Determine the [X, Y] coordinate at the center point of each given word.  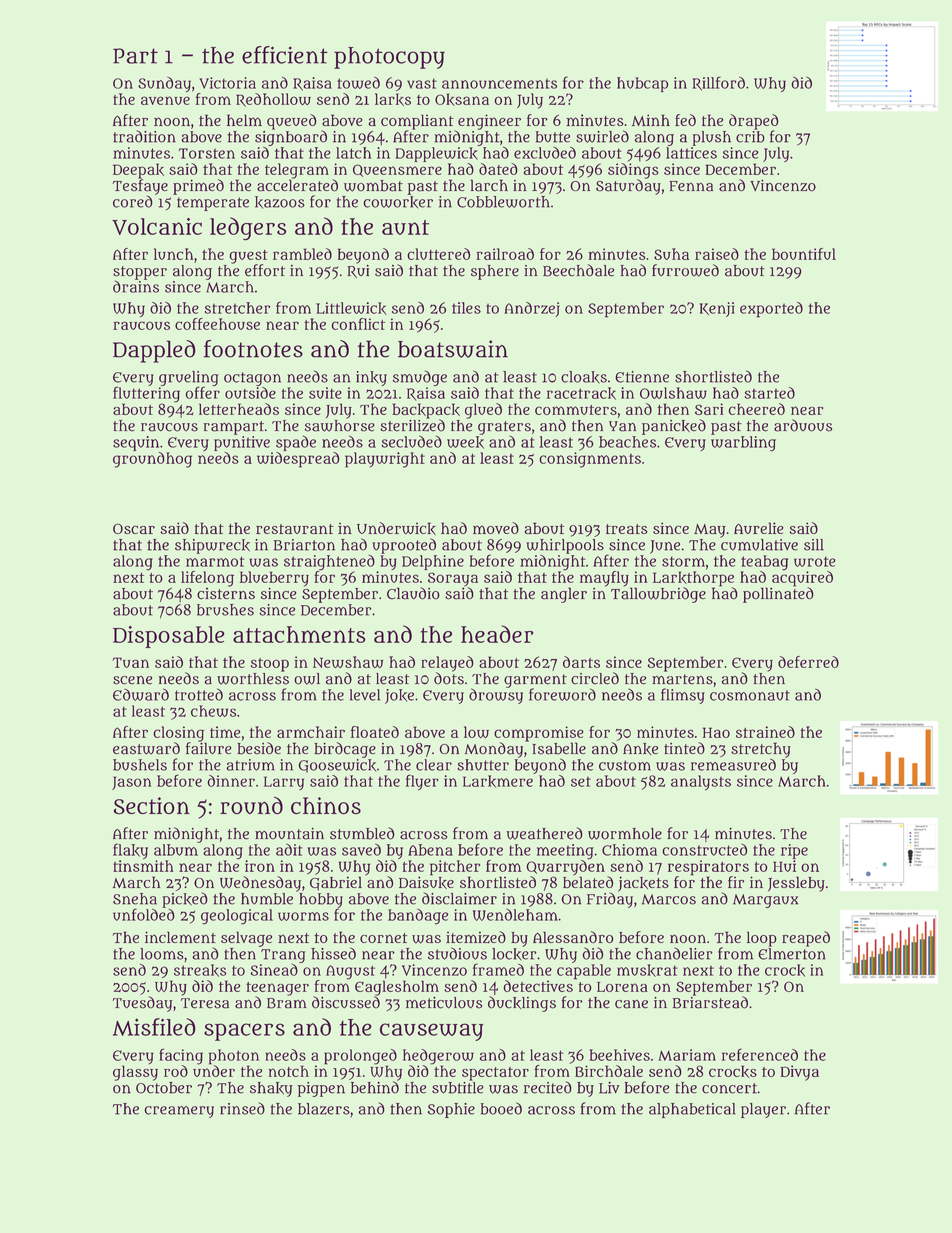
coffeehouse [217, 324]
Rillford [718, 83]
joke [399, 696]
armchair [311, 732]
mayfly [604, 579]
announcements [499, 83]
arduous [803, 425]
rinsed [242, 1108]
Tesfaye [140, 187]
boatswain [453, 349]
